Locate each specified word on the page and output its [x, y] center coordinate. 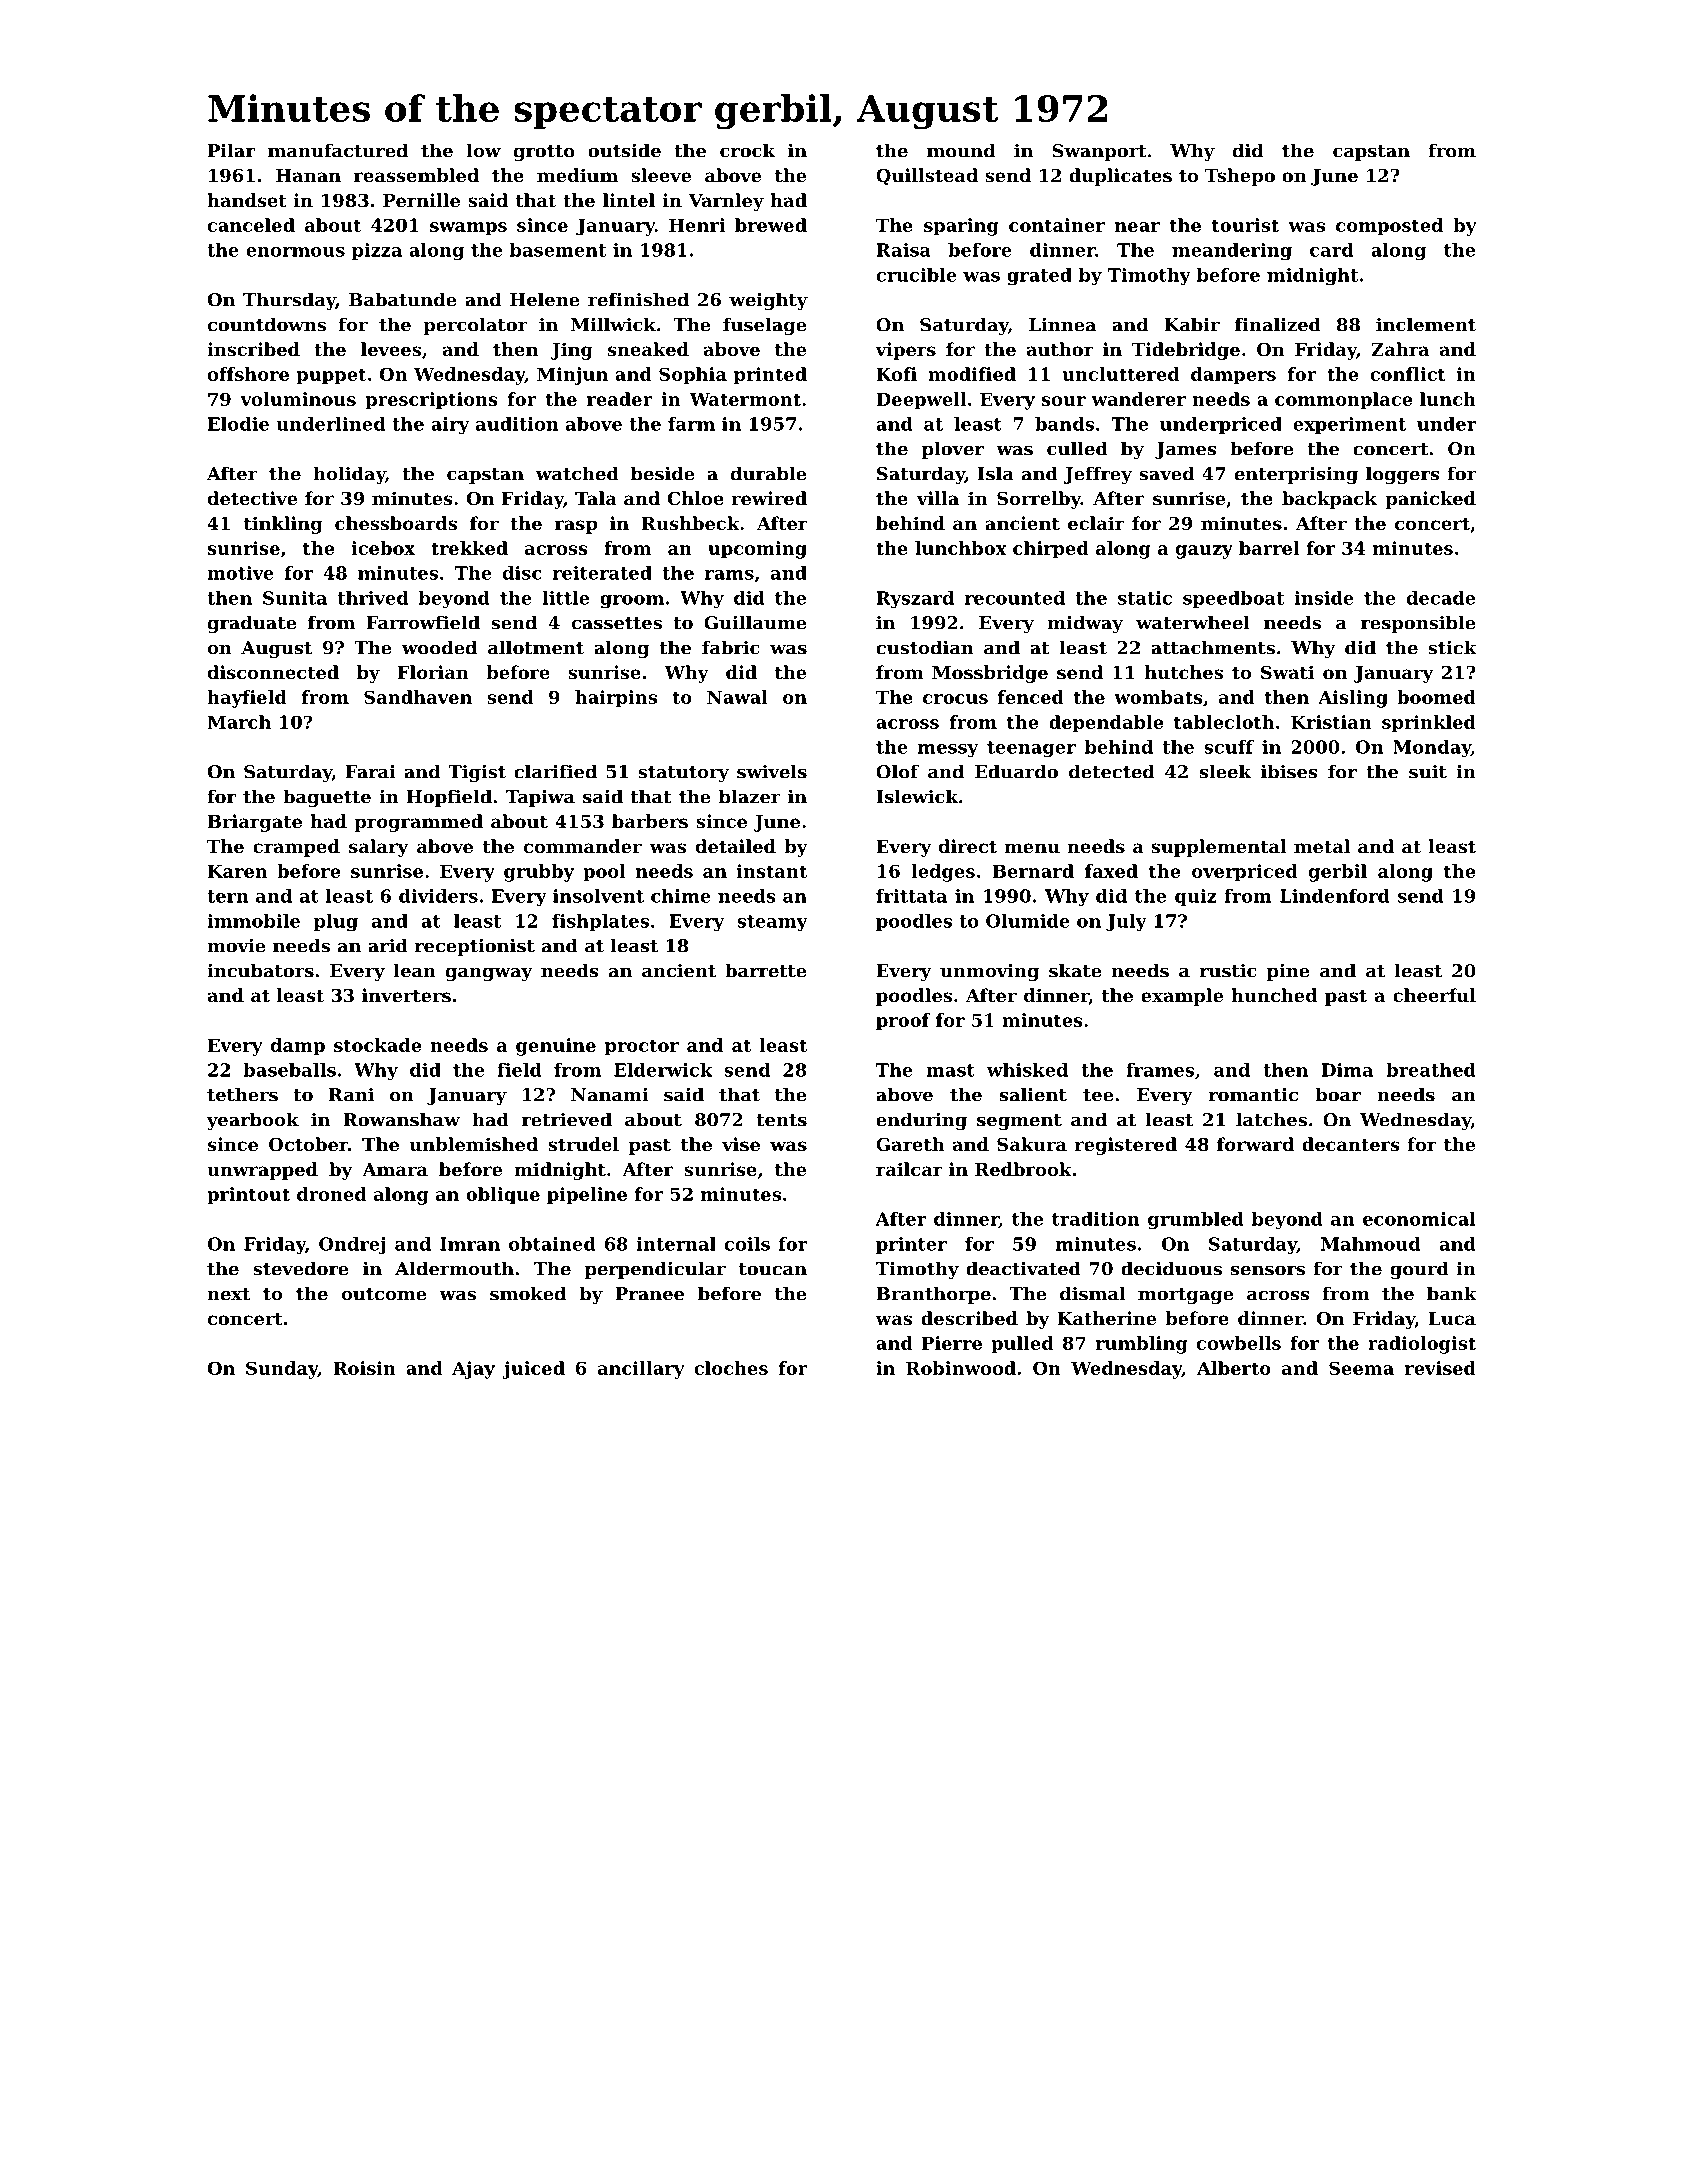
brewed [771, 225]
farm [691, 424]
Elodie [238, 424]
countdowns [267, 324]
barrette [766, 970]
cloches [731, 1368]
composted [1389, 227]
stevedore [301, 1268]
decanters [1351, 1144]
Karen [237, 871]
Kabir [1192, 324]
